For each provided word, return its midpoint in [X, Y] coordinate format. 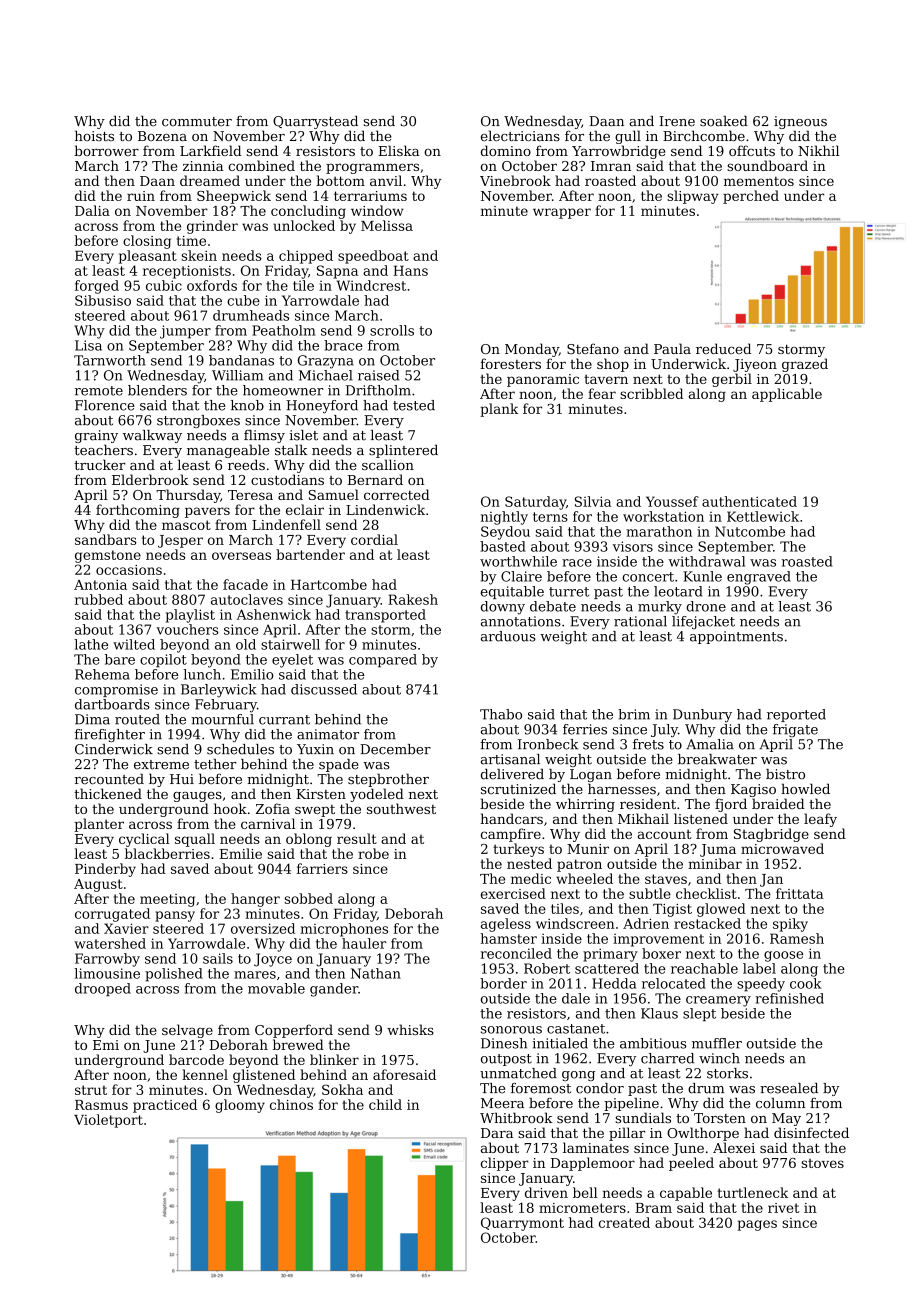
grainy [96, 436]
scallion [388, 464]
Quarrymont [522, 1224]
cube [243, 300]
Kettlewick [763, 516]
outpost [506, 1060]
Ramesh [797, 938]
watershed [110, 943]
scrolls [392, 330]
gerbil [732, 380]
